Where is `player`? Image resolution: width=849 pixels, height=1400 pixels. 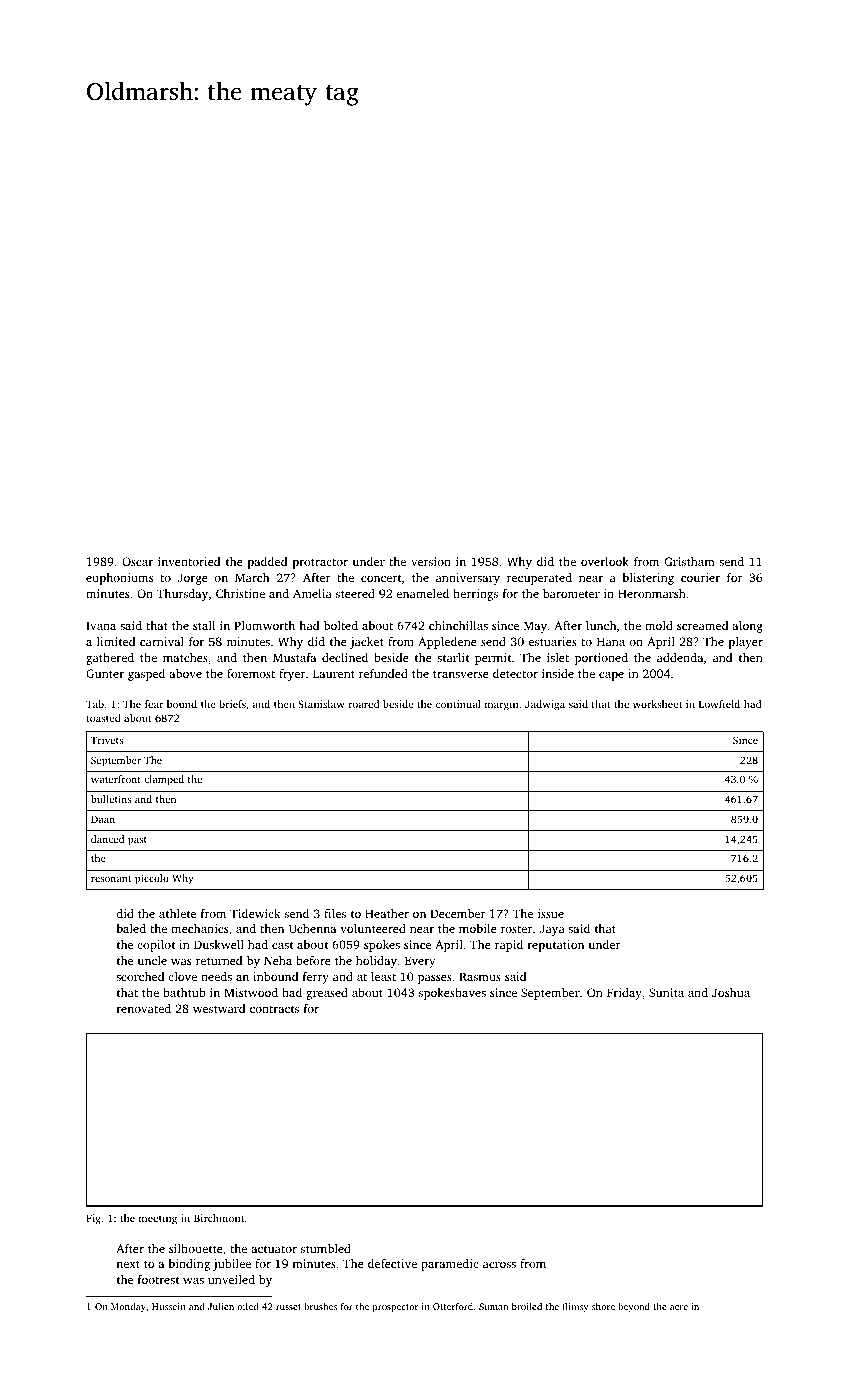
player is located at coordinates (745, 643).
